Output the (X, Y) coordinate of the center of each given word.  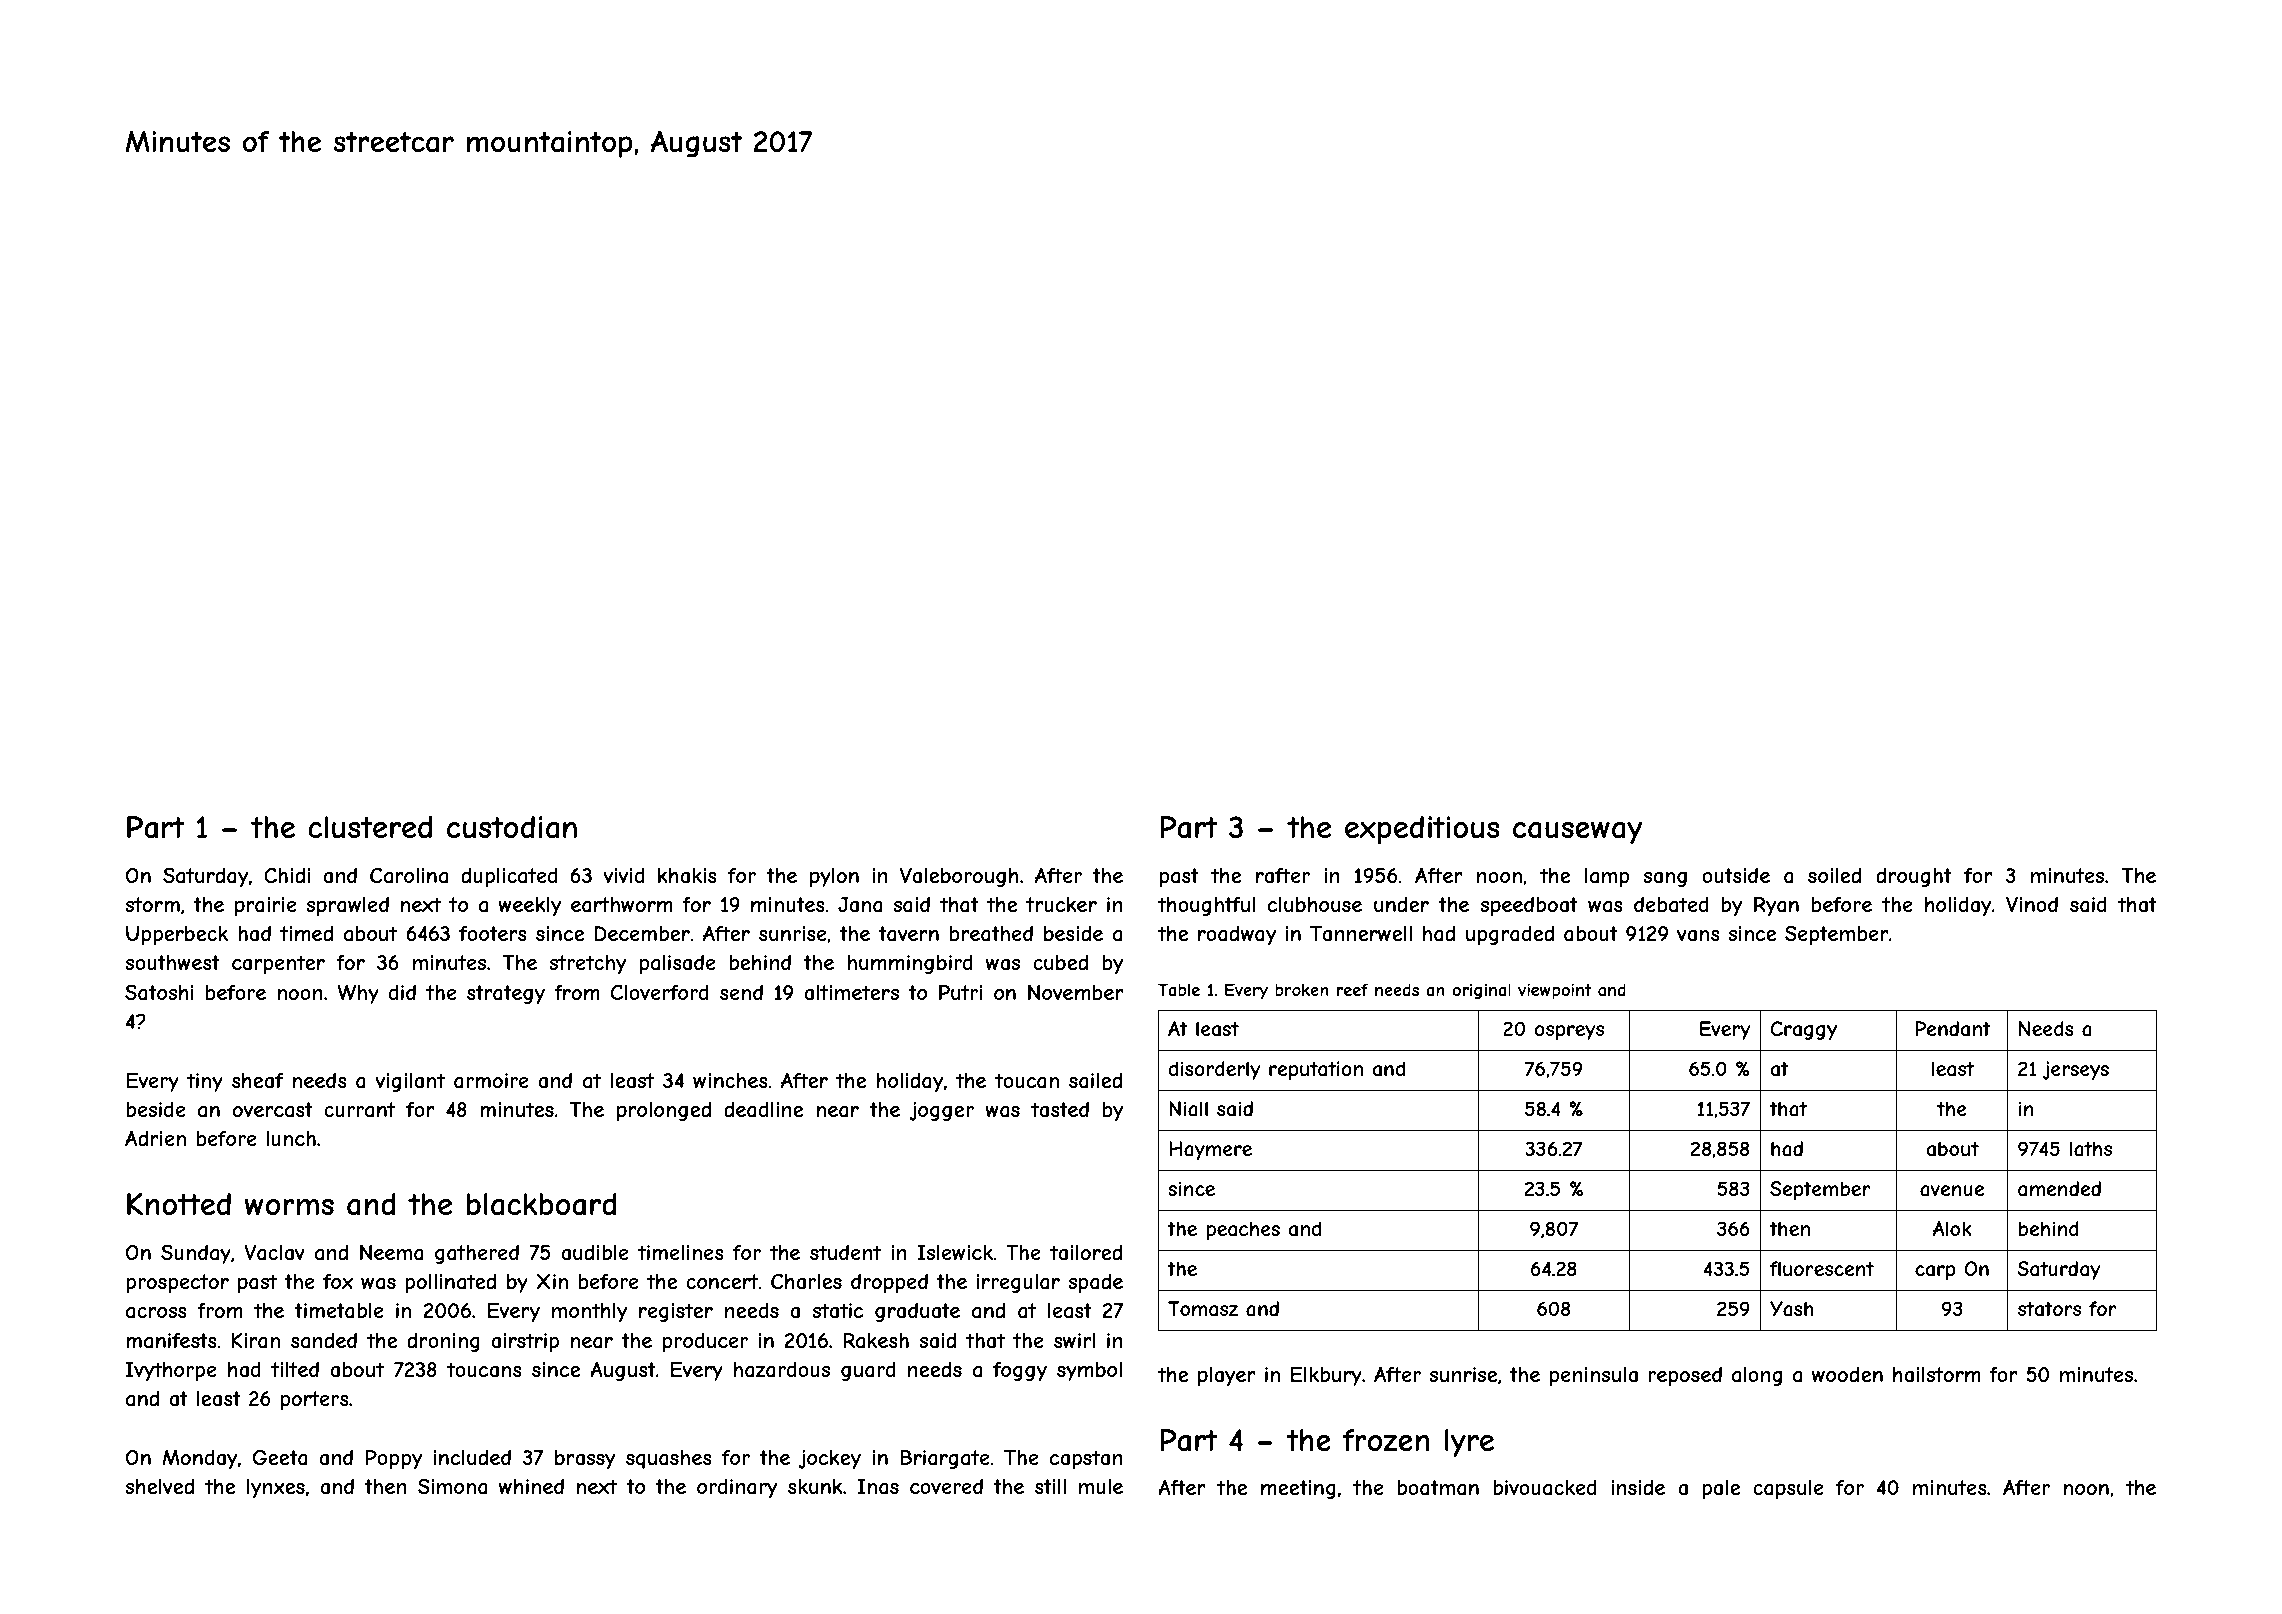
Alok (1952, 1228)
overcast (273, 1110)
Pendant (1953, 1029)
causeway (1578, 833)
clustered (370, 827)
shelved (159, 1486)
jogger (942, 1111)
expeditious (1422, 830)
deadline (763, 1109)
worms (289, 1207)
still (1050, 1486)
